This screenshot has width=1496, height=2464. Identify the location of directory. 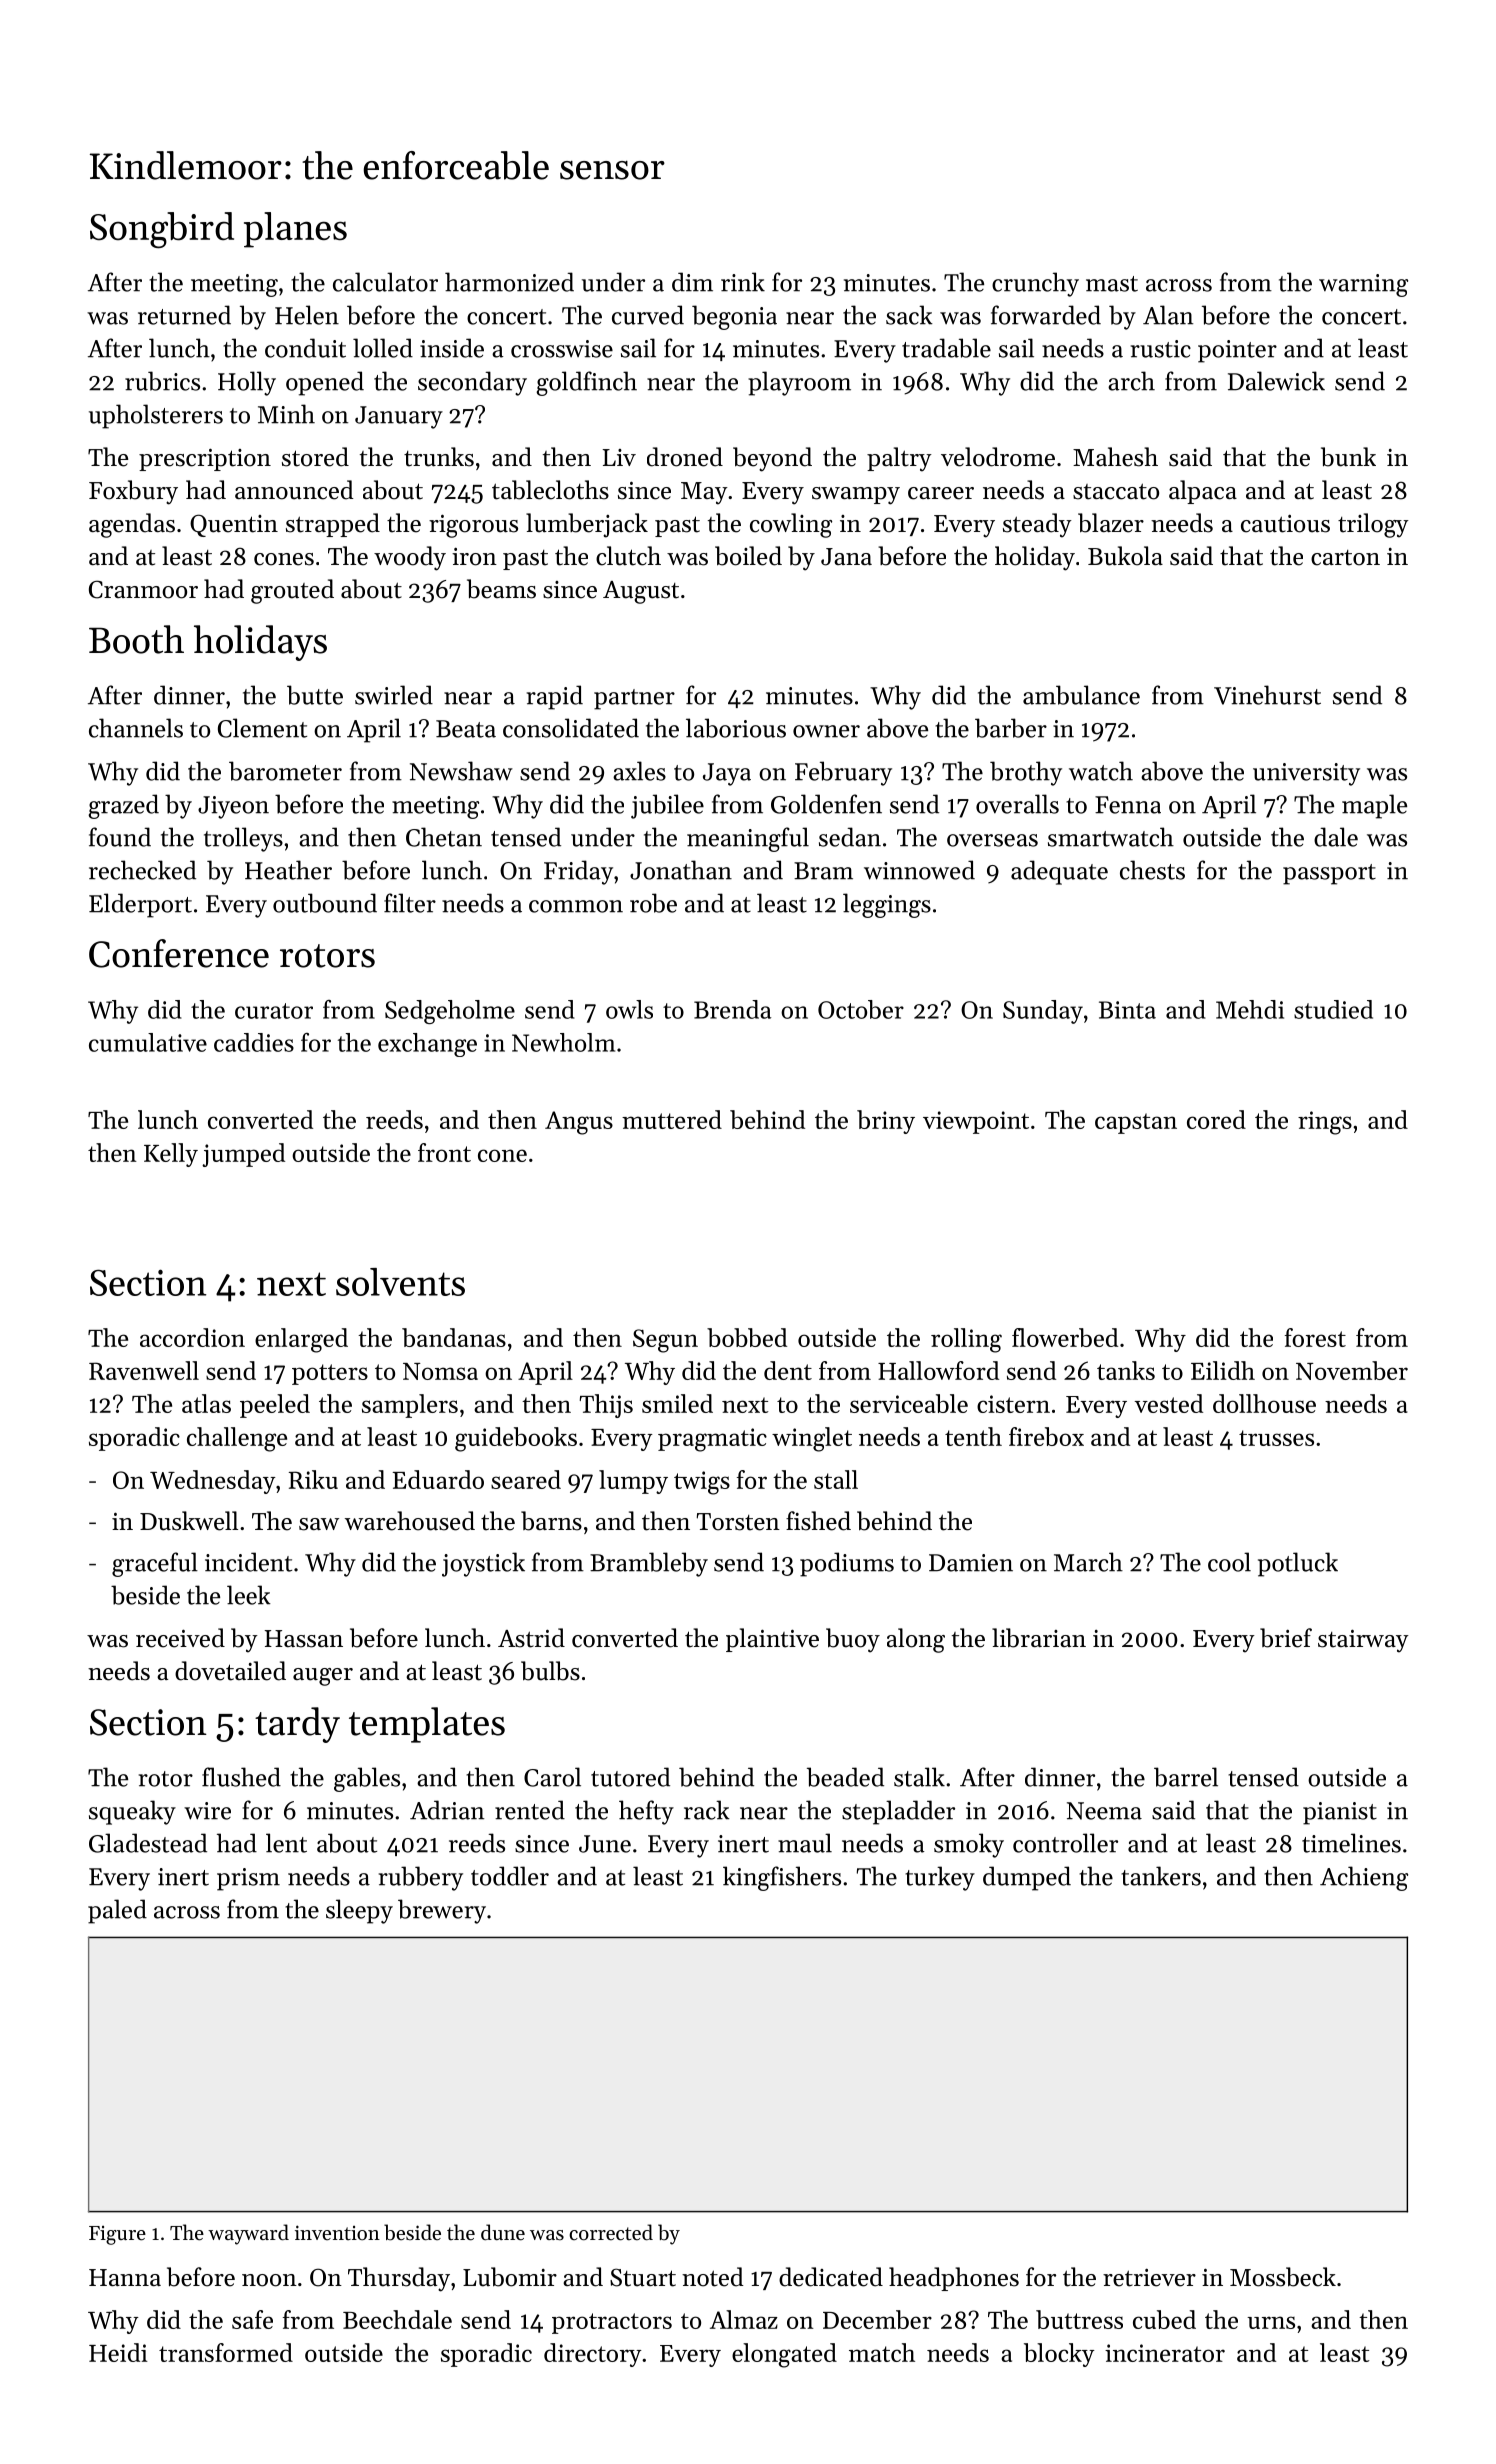
(593, 2355).
